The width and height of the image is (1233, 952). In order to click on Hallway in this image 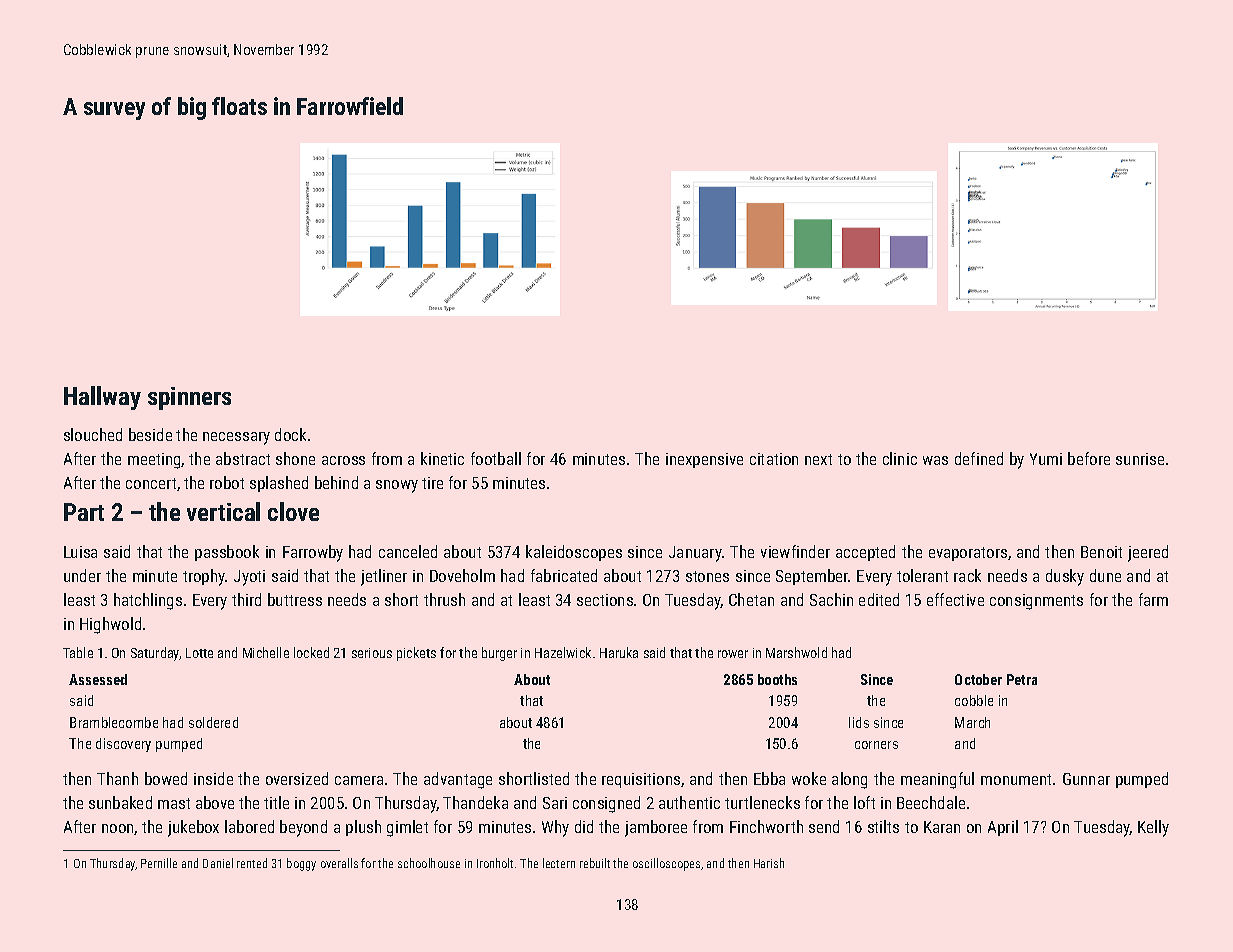, I will do `click(102, 398)`.
